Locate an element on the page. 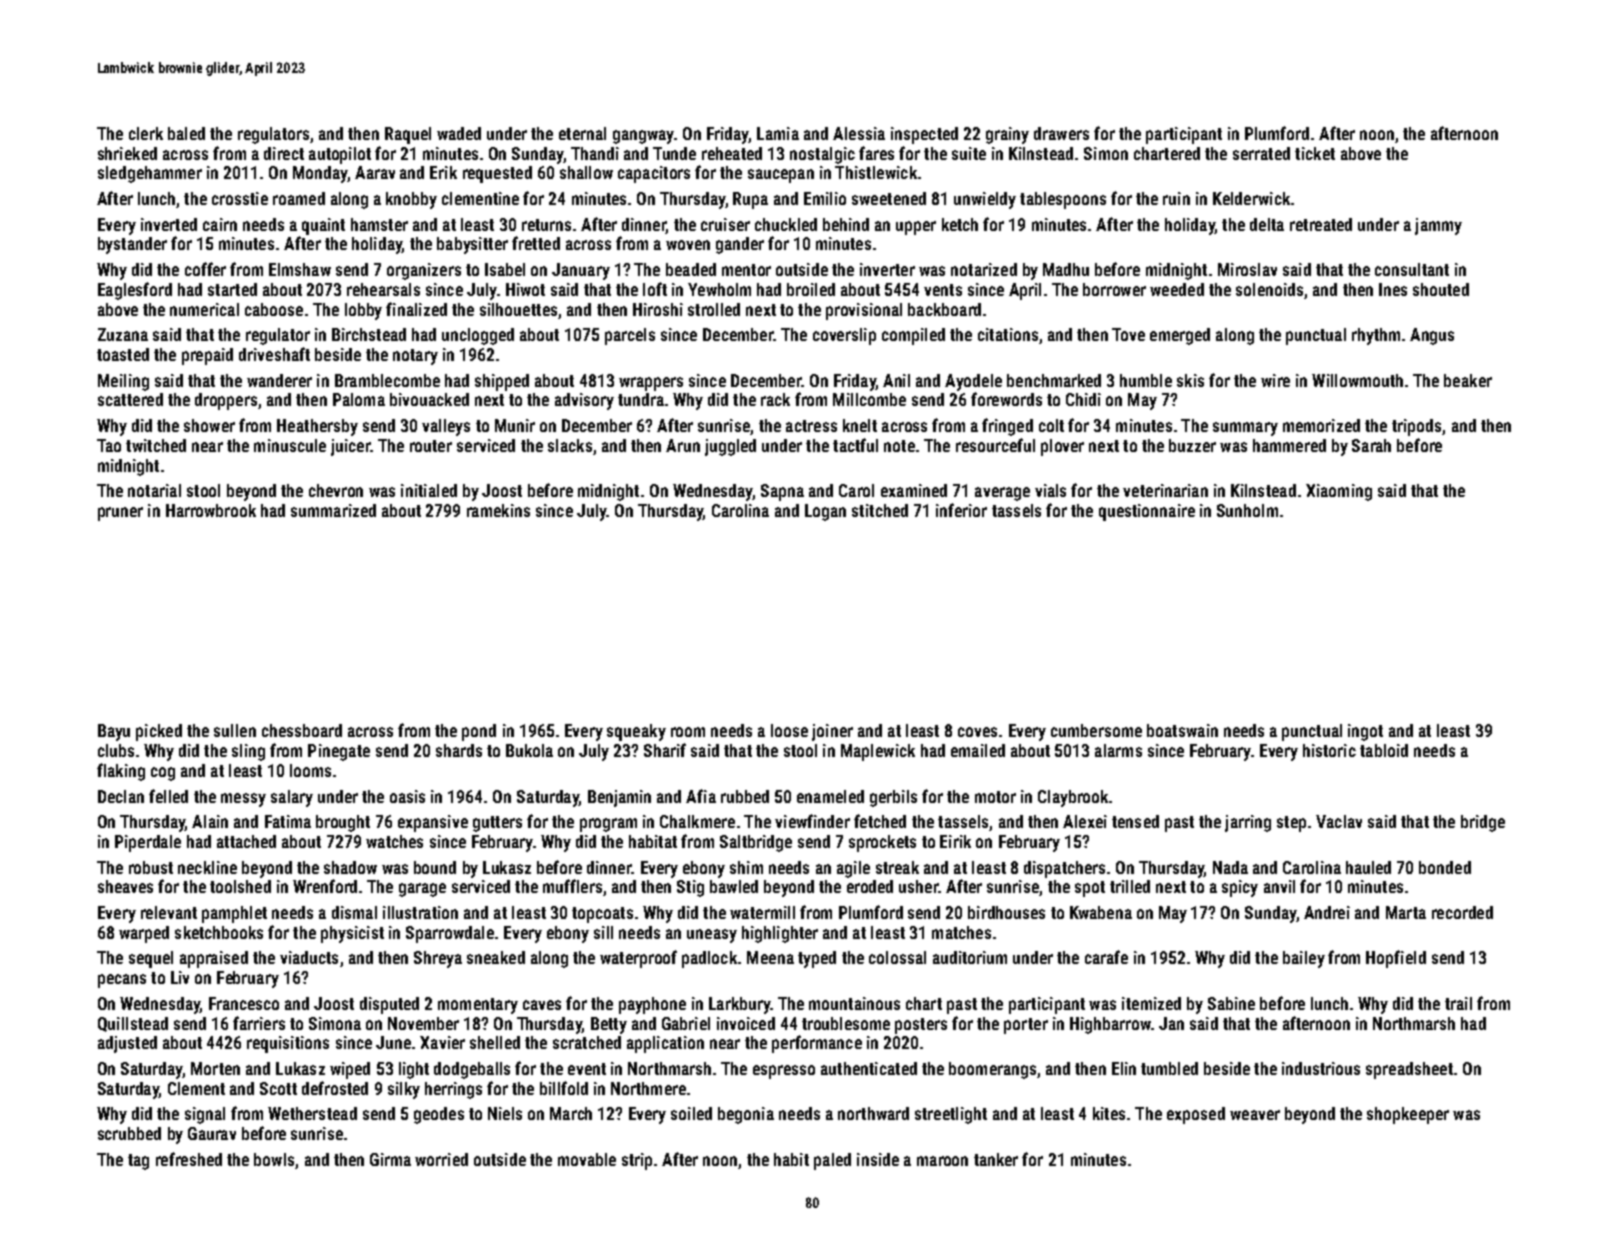 The image size is (1609, 1244). Lamia is located at coordinates (778, 133).
